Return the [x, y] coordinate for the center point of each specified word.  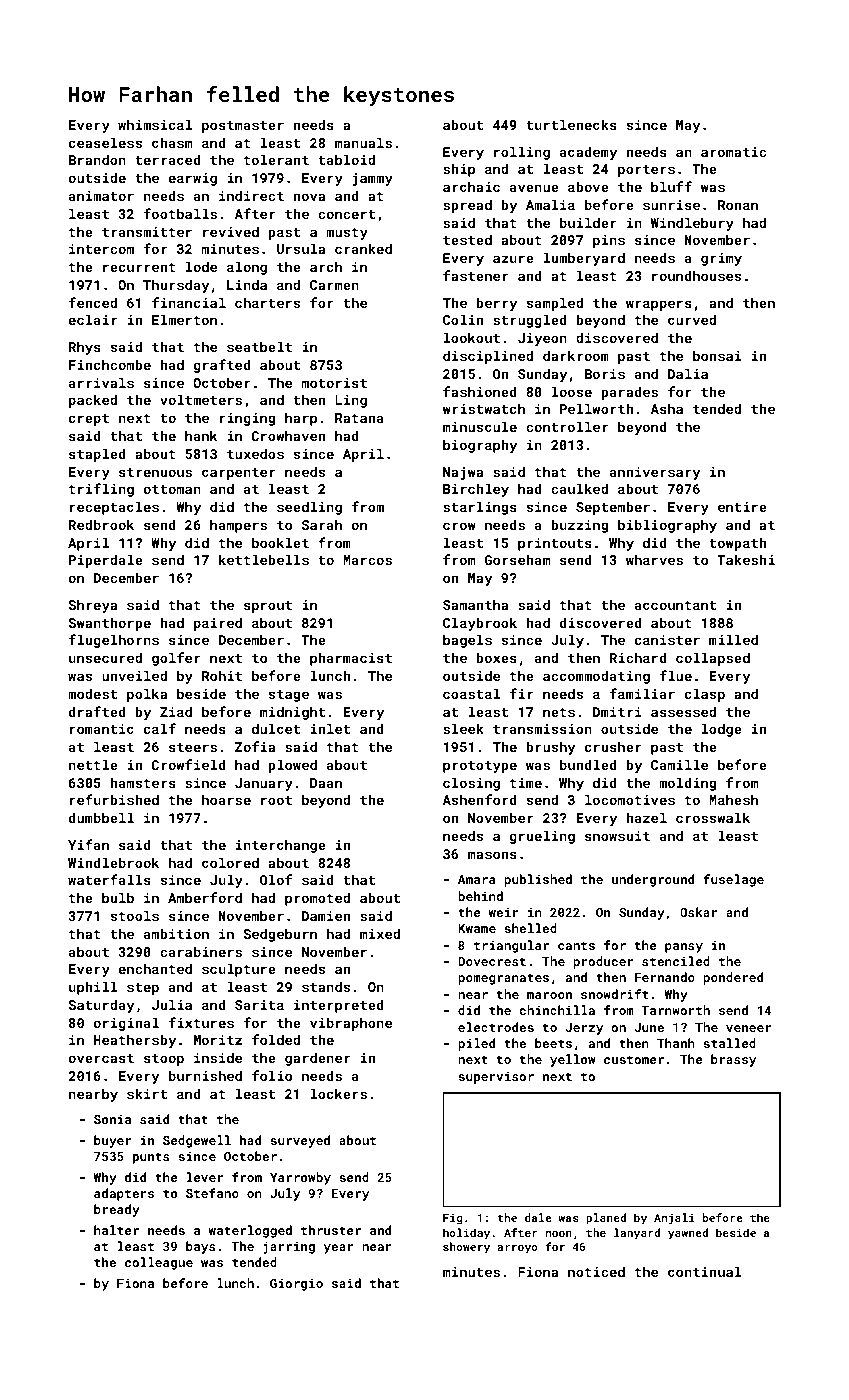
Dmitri [617, 712]
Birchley [476, 490]
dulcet [276, 728]
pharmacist [351, 659]
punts [151, 1158]
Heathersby [135, 1041]
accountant [675, 605]
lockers [339, 1093]
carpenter [238, 474]
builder [588, 222]
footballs [180, 213]
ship [459, 170]
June [649, 1027]
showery [466, 1248]
